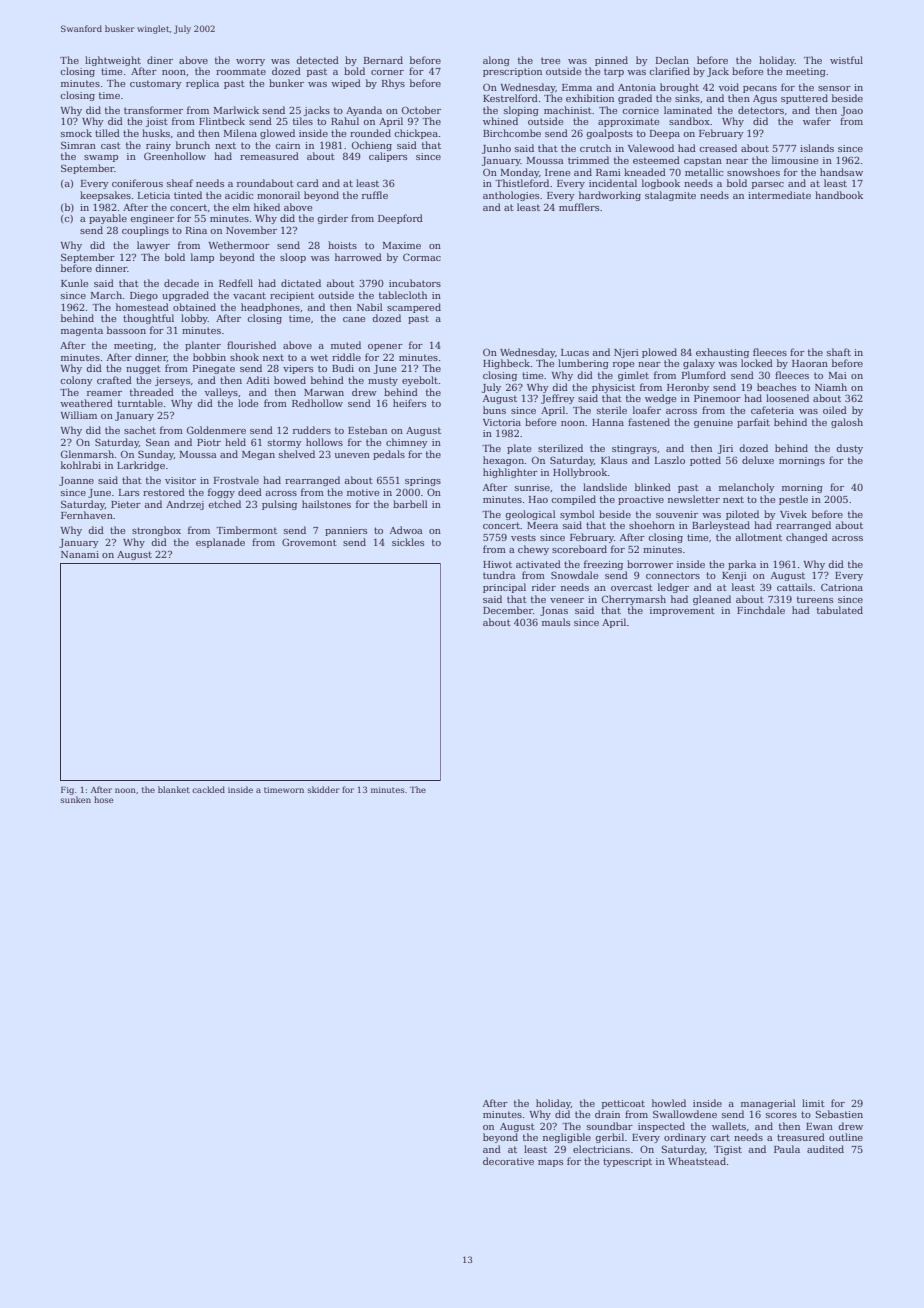 This document has height=1308, width=924. What do you see at coordinates (156, 122) in the document?
I see `joist` at bounding box center [156, 122].
